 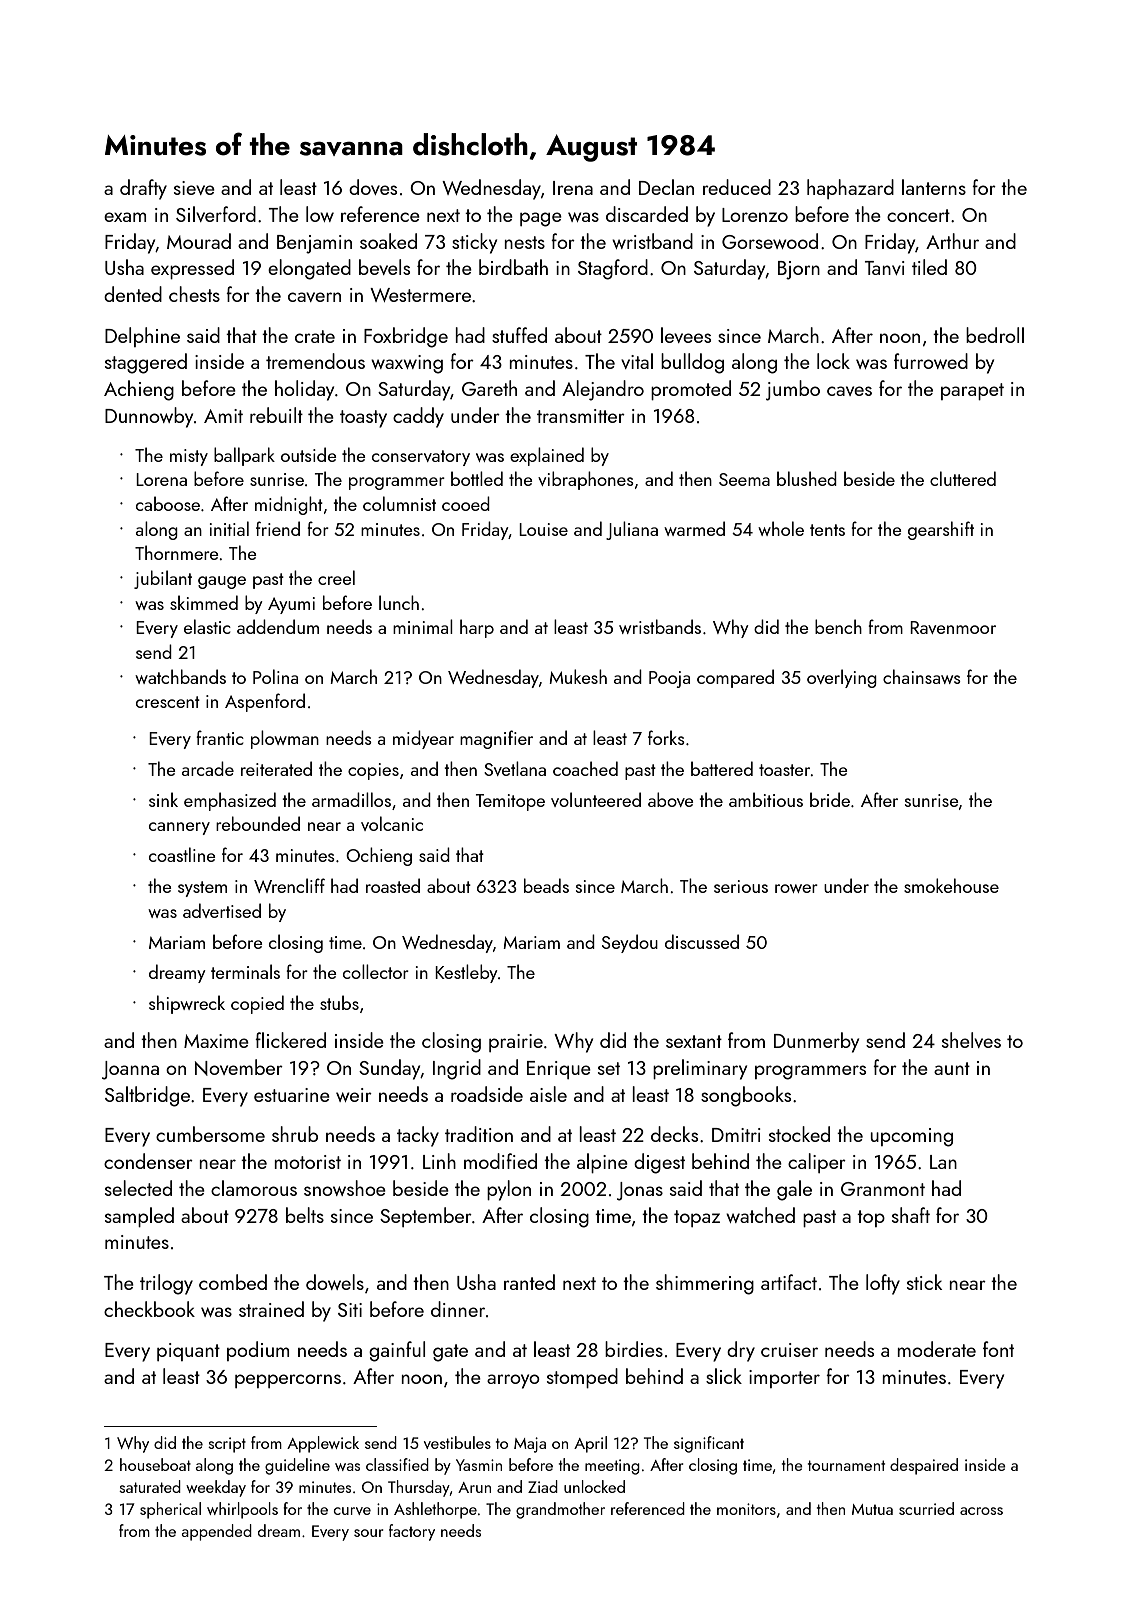 I want to click on toaster, so click(x=785, y=770).
